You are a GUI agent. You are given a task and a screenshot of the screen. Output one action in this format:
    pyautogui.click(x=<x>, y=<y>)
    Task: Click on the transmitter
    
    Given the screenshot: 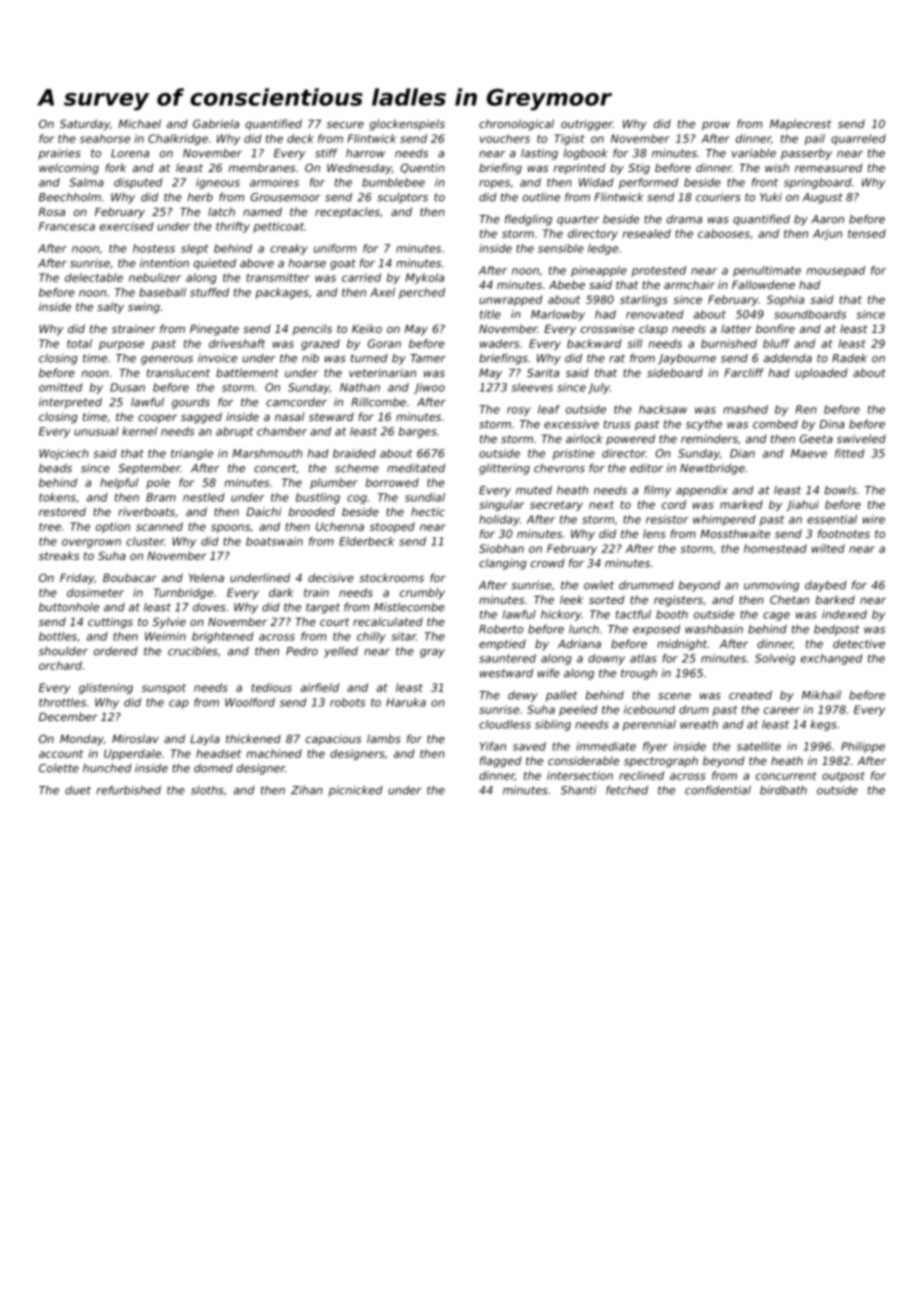 What is the action you would take?
    pyautogui.click(x=278, y=277)
